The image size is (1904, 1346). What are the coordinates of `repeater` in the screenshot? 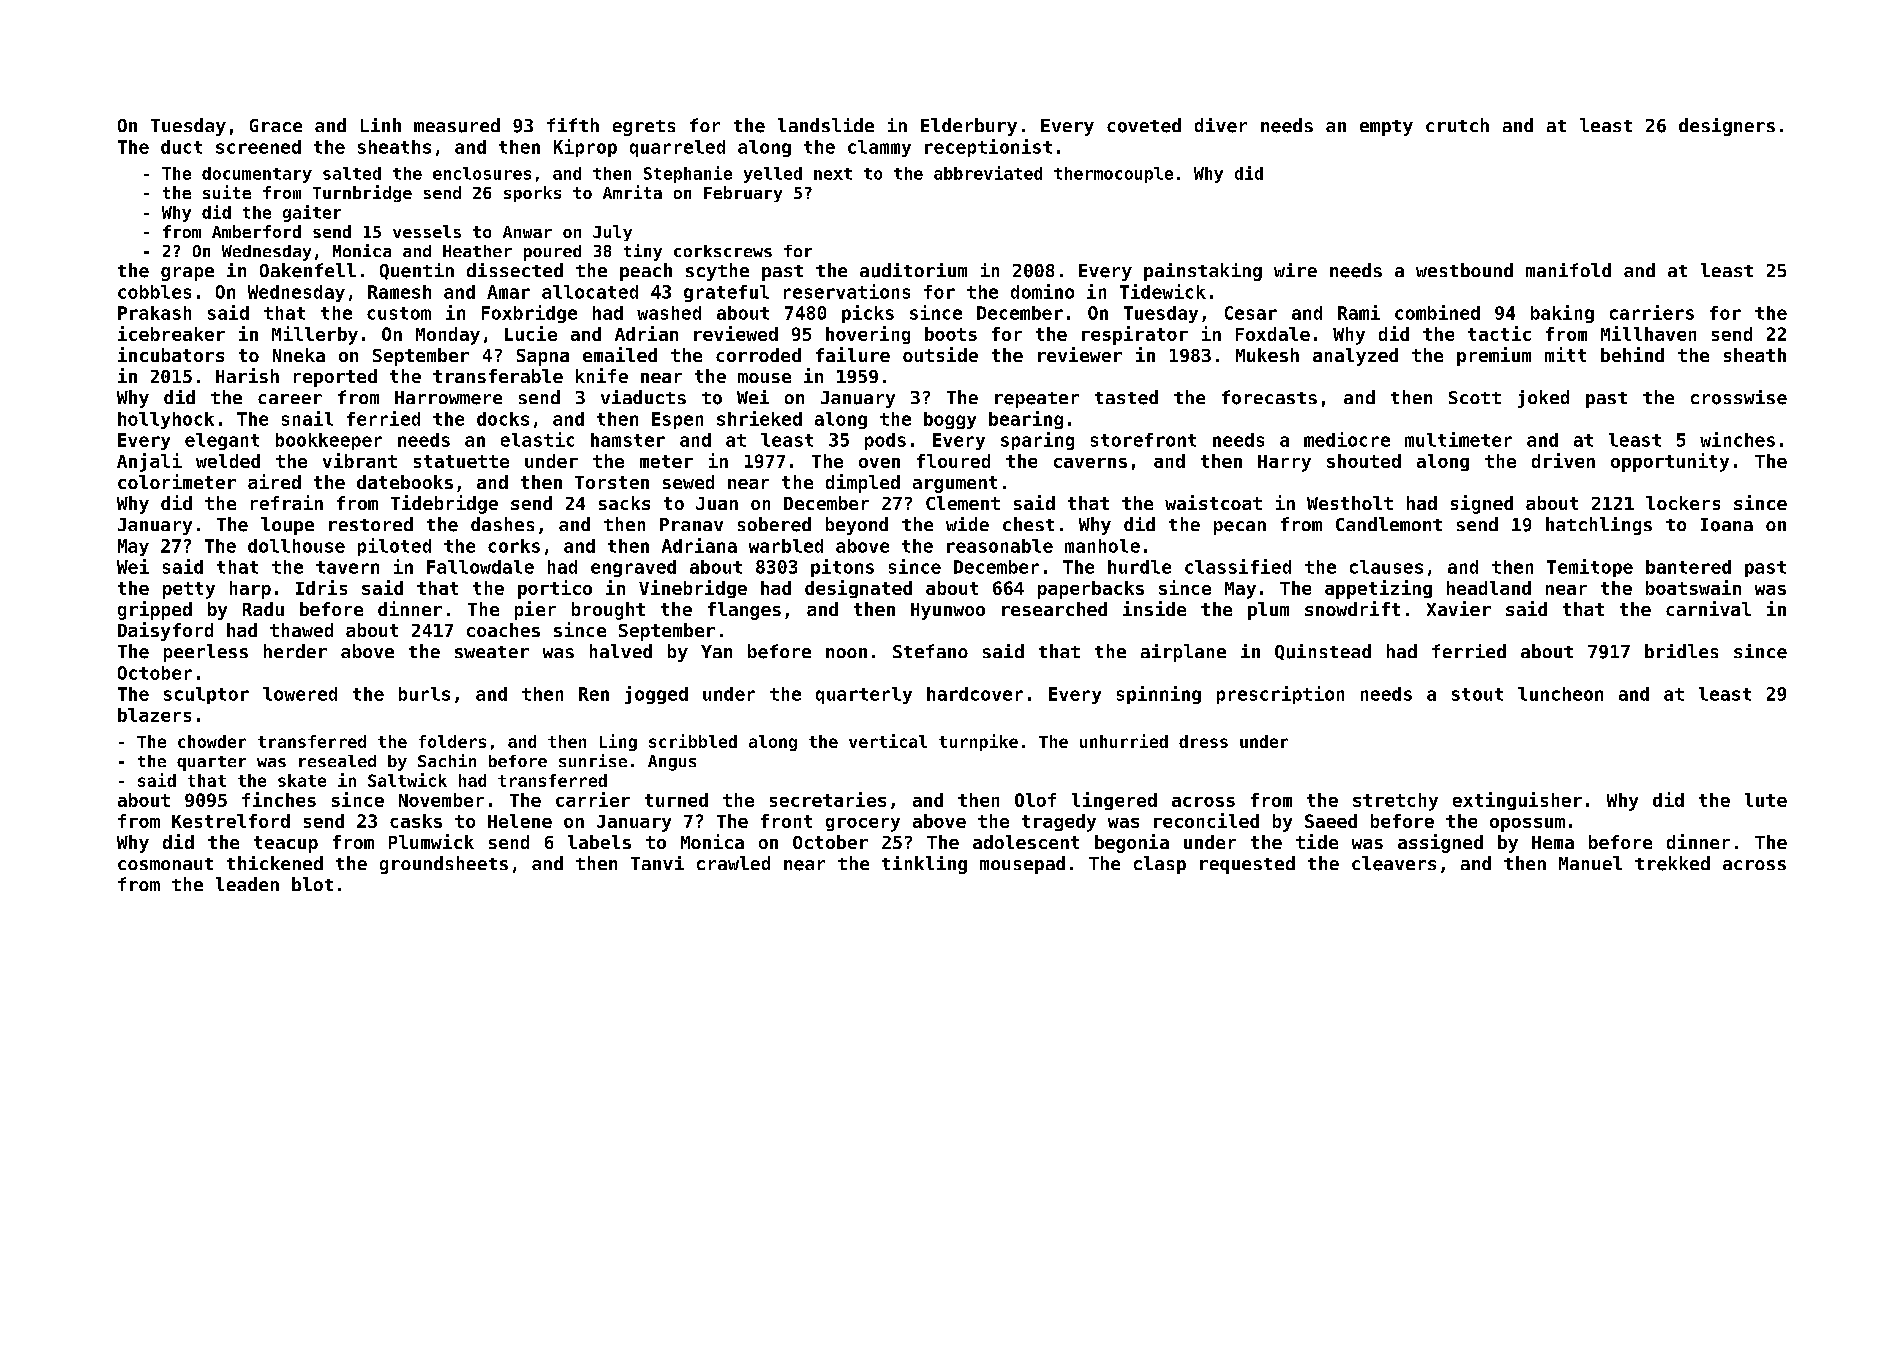 It's located at (1037, 400).
